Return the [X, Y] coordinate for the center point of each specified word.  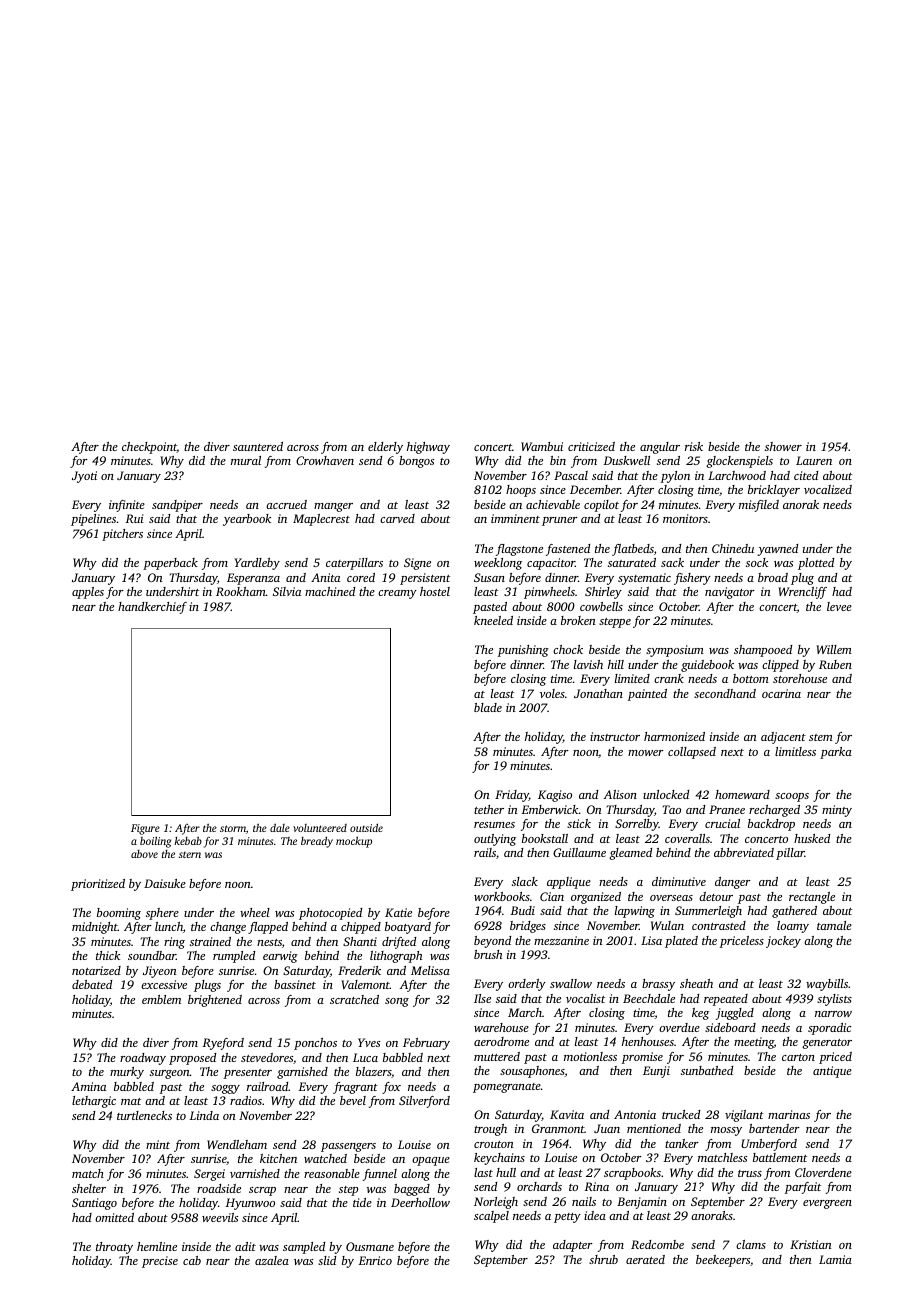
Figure [145, 829]
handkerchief [152, 608]
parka [836, 753]
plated [681, 942]
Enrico [375, 1260]
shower [783, 446]
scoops [792, 797]
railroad [268, 1086]
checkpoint [149, 448]
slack [525, 881]
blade [488, 707]
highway [428, 448]
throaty [114, 1248]
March [525, 1012]
